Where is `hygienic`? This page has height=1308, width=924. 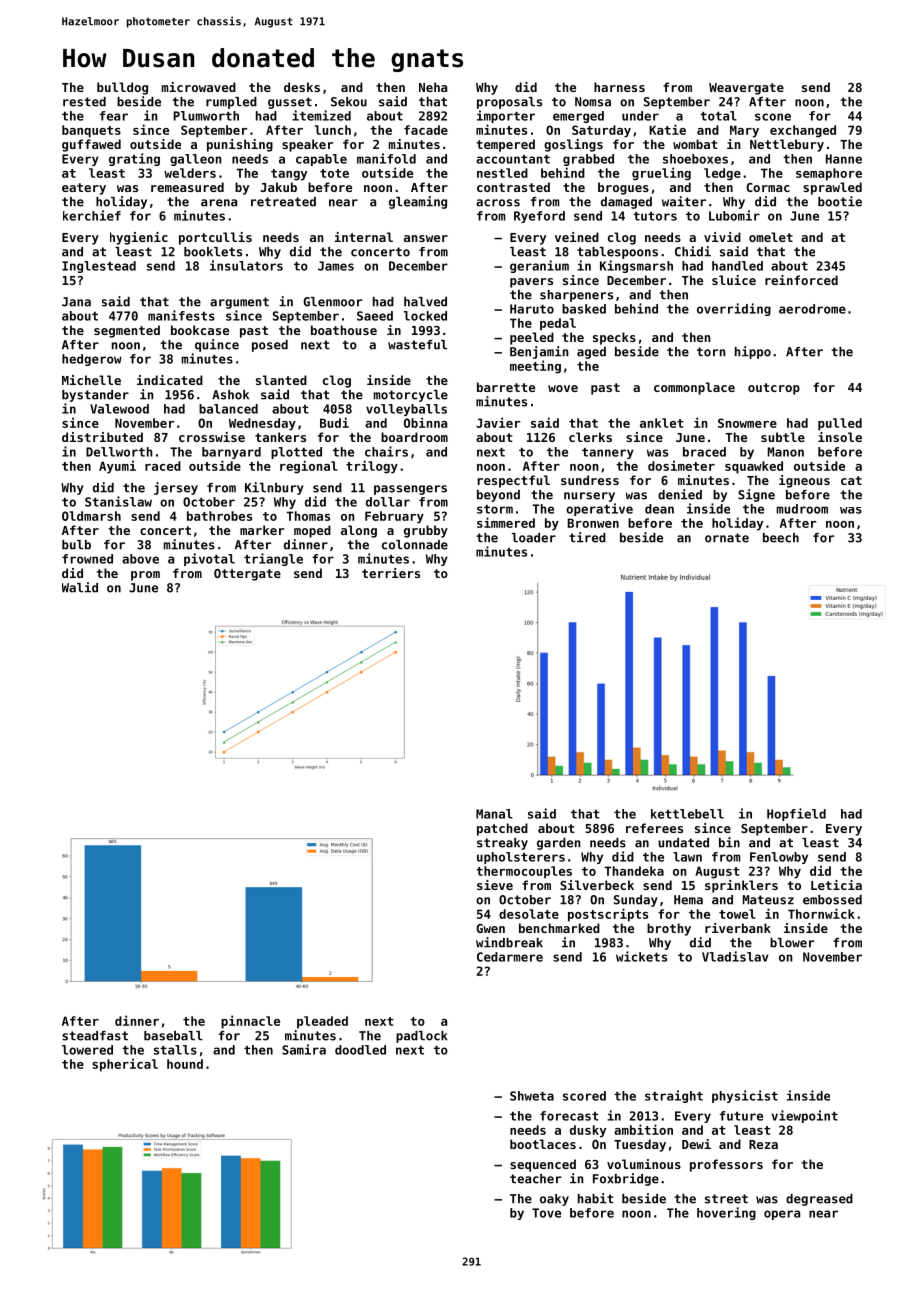
hygienic is located at coordinates (139, 238).
